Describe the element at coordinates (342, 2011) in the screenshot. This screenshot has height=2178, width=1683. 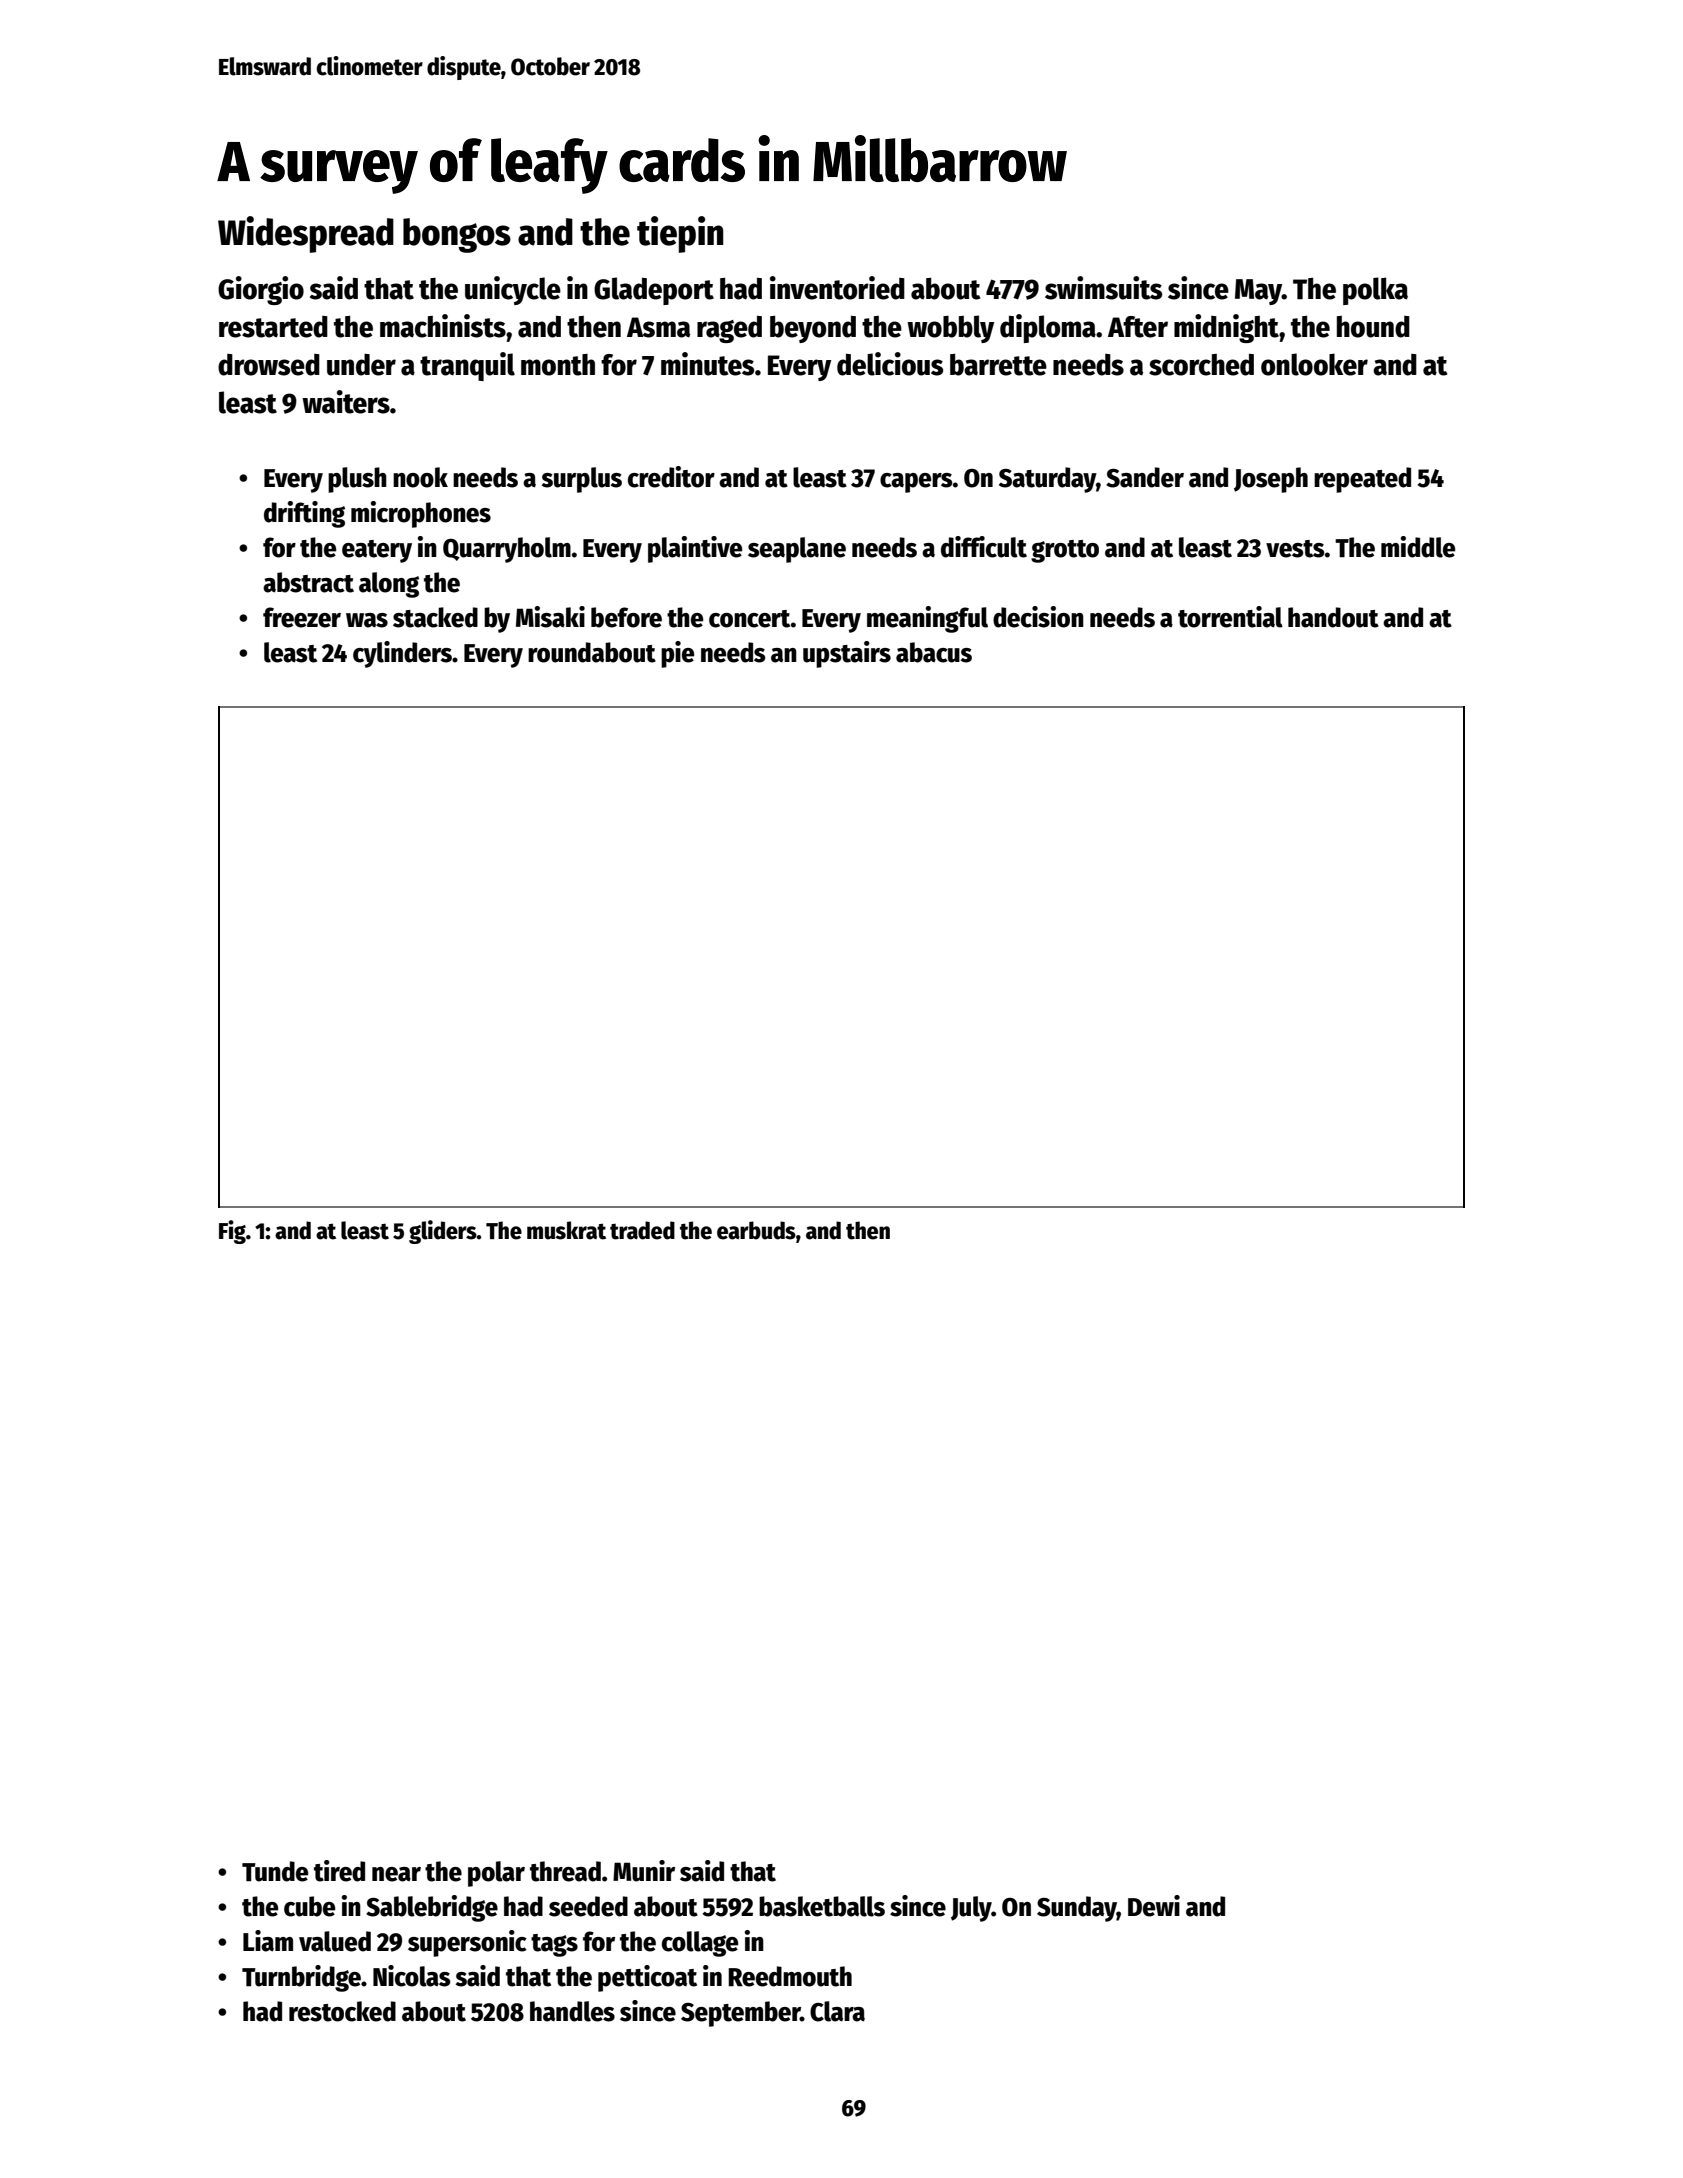
I see `restocked` at that location.
